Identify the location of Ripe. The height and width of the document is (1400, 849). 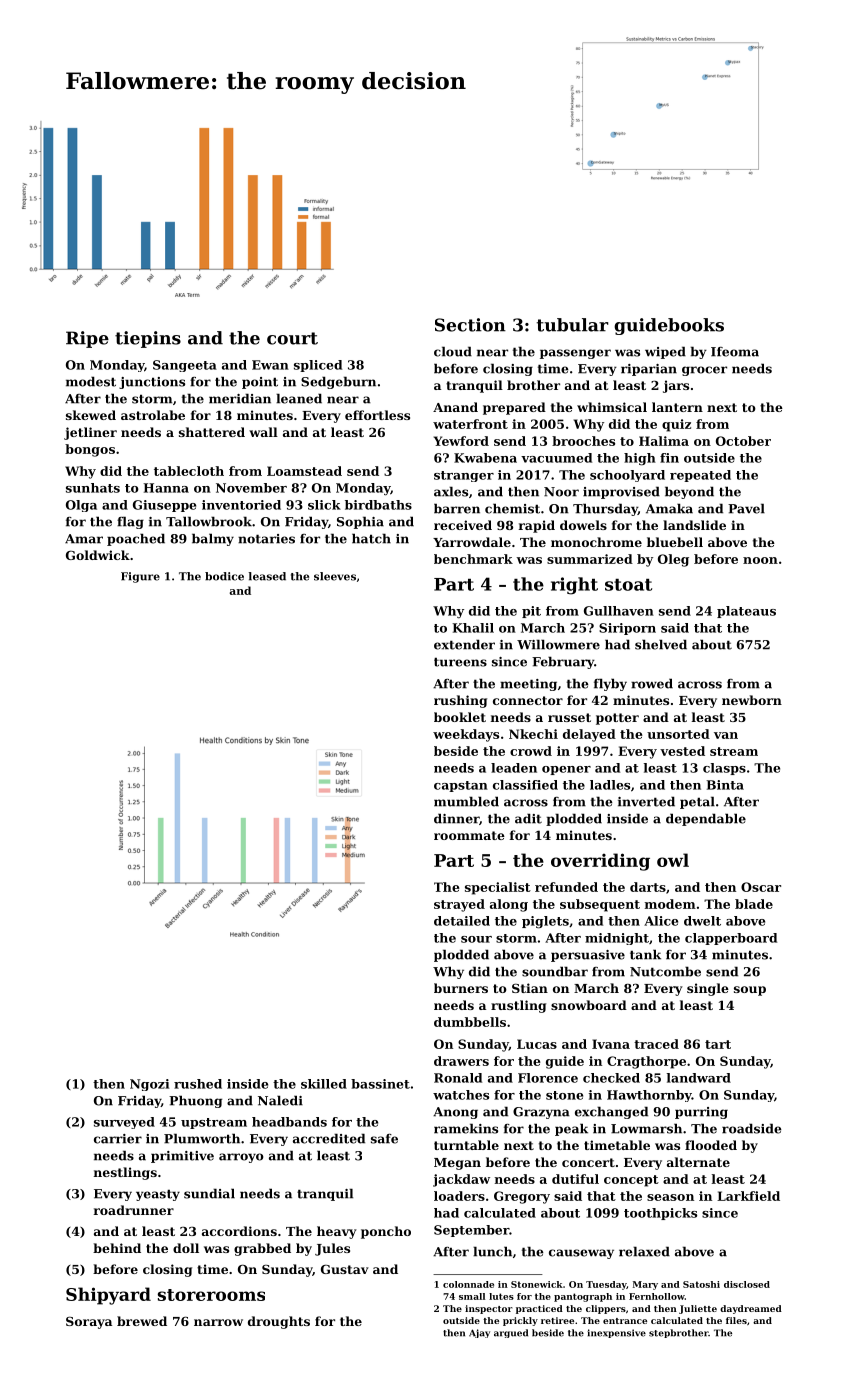
(87, 339).
